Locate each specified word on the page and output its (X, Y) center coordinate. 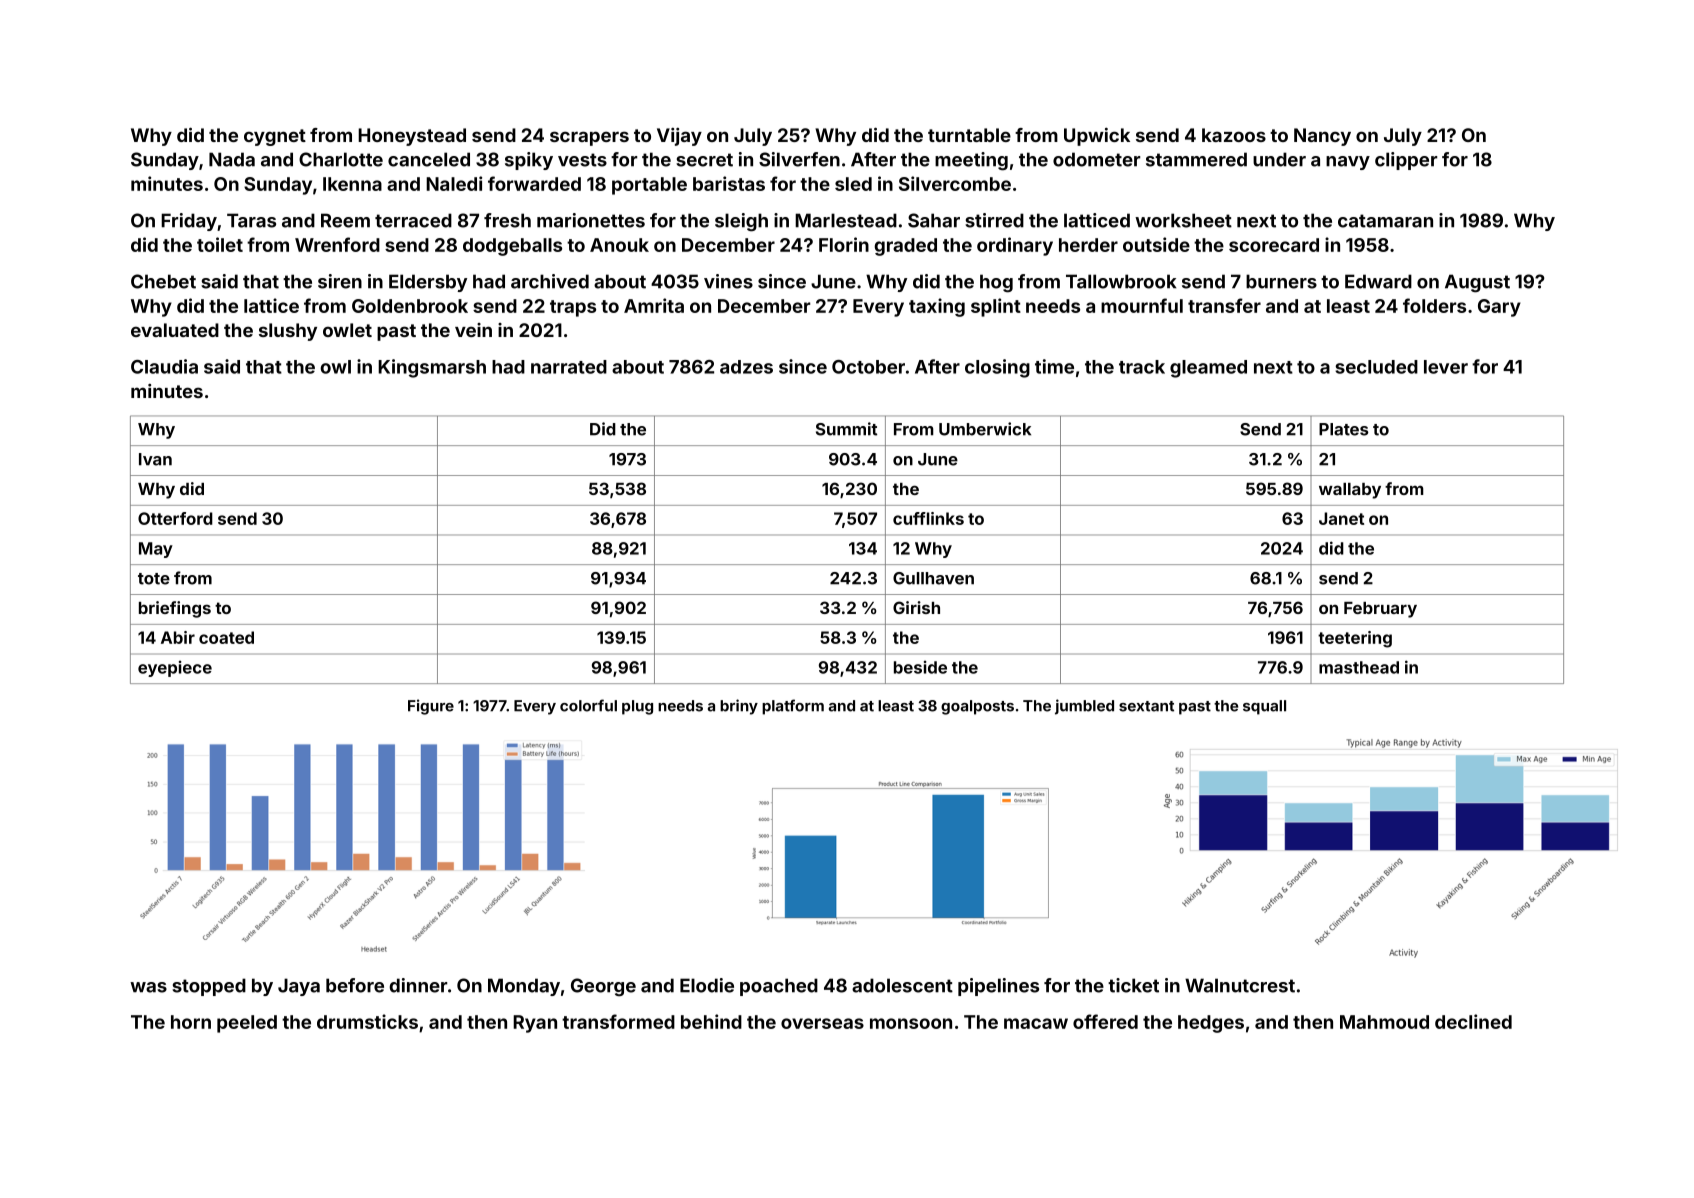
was (148, 987)
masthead (1359, 667)
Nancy (1322, 137)
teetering (1355, 639)
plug (637, 707)
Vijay (679, 137)
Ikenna (352, 184)
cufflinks (928, 518)
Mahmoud (1384, 1022)
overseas (822, 1023)
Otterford (175, 518)
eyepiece (175, 668)
